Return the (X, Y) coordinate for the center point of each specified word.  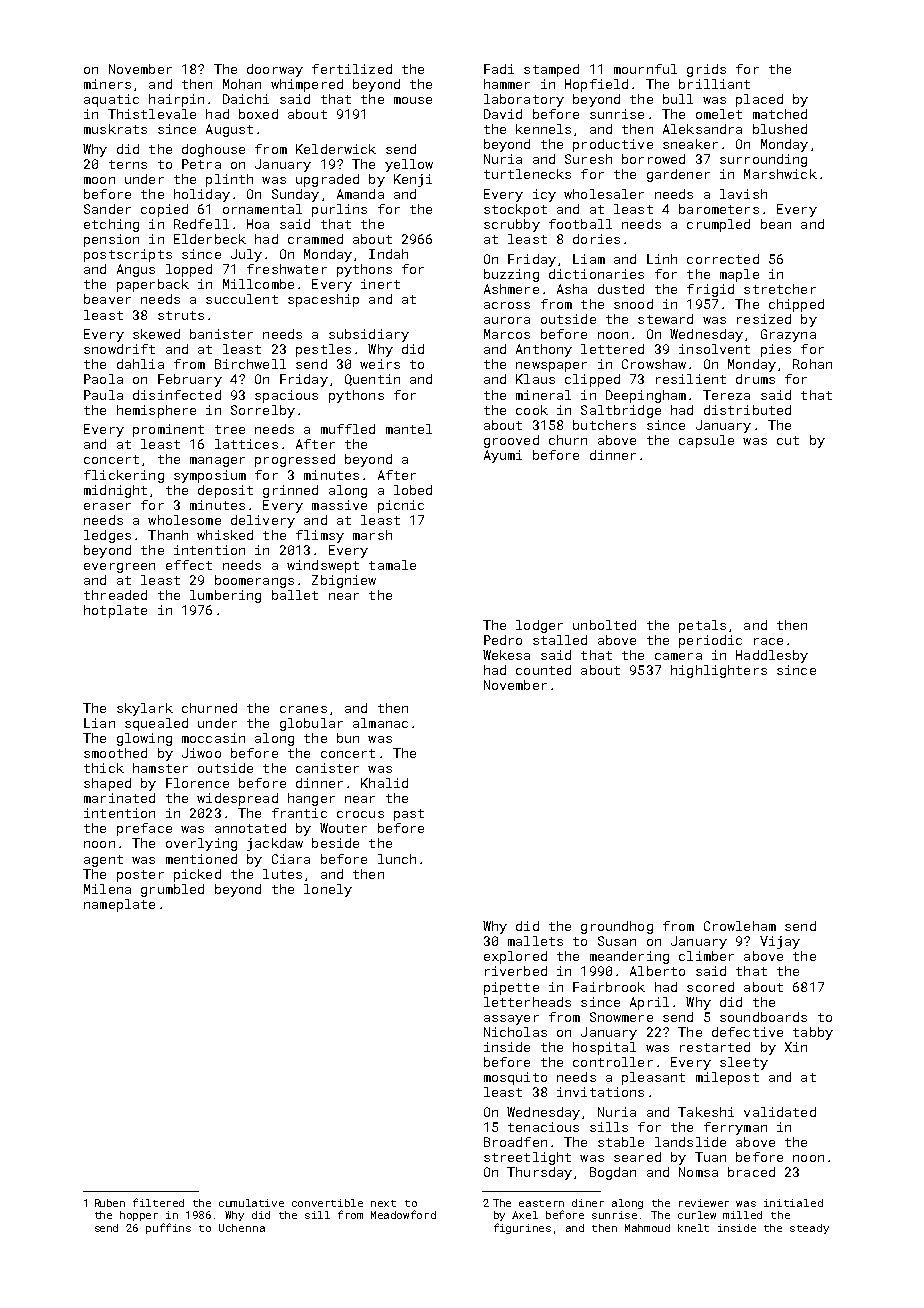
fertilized (352, 69)
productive (613, 145)
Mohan (242, 84)
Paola (103, 379)
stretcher (780, 289)
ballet (295, 595)
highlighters (719, 671)
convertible (327, 1203)
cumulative (251, 1203)
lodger (539, 626)
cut (788, 440)
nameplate (119, 905)
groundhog (617, 927)
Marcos (507, 334)
